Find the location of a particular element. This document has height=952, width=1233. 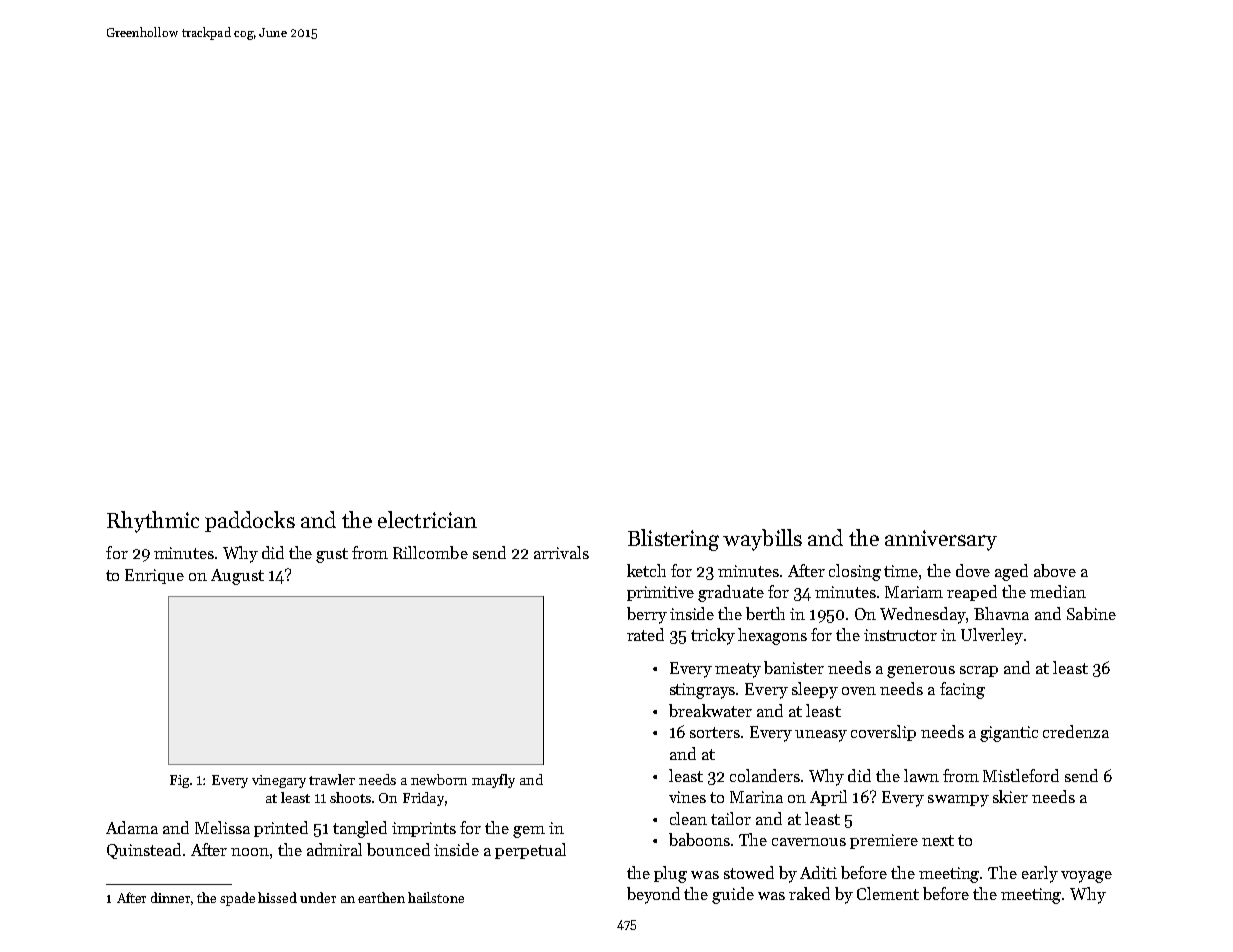

Enrique is located at coordinates (154, 576).
